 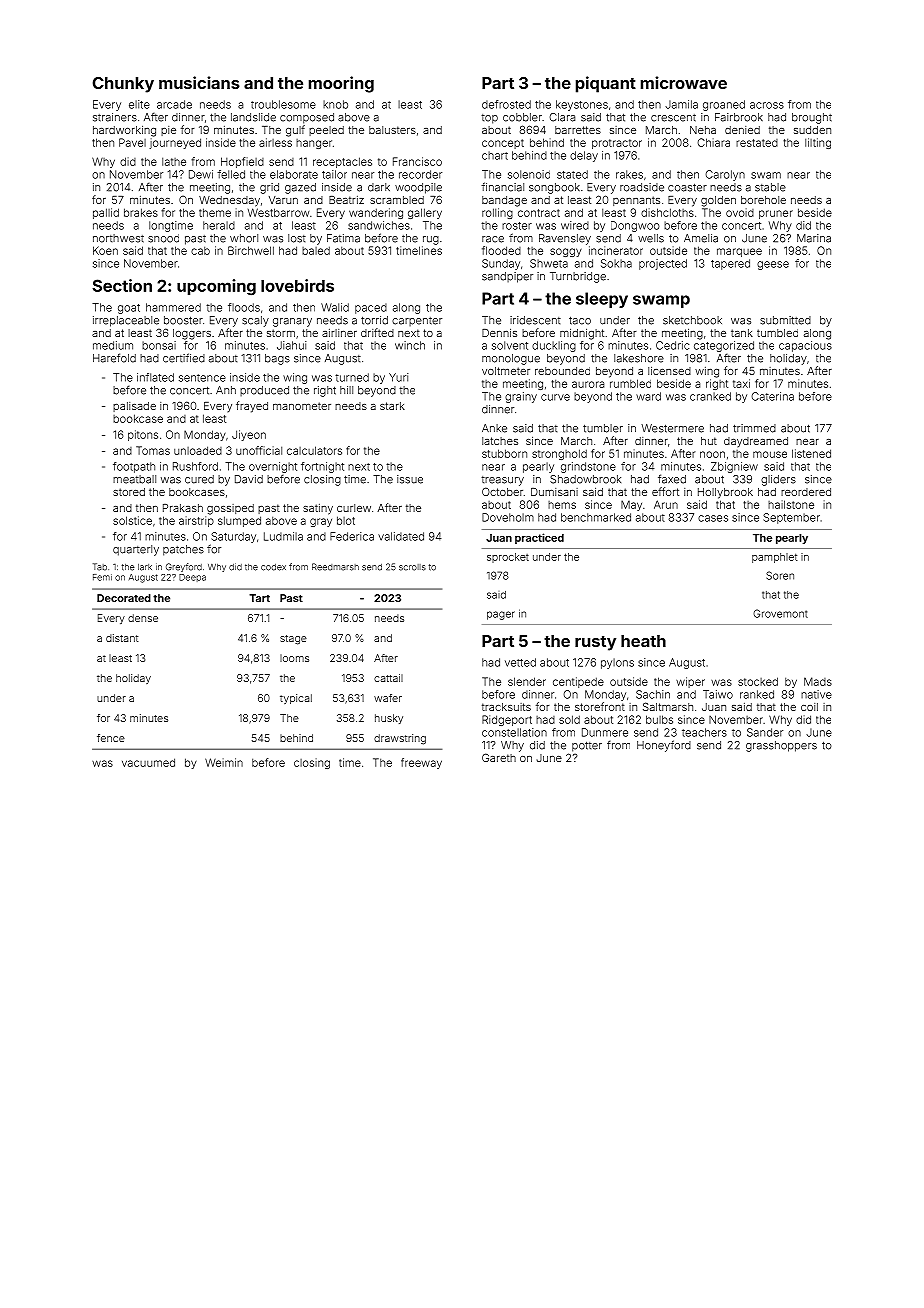 What do you see at coordinates (224, 762) in the screenshot?
I see `Weimin` at bounding box center [224, 762].
